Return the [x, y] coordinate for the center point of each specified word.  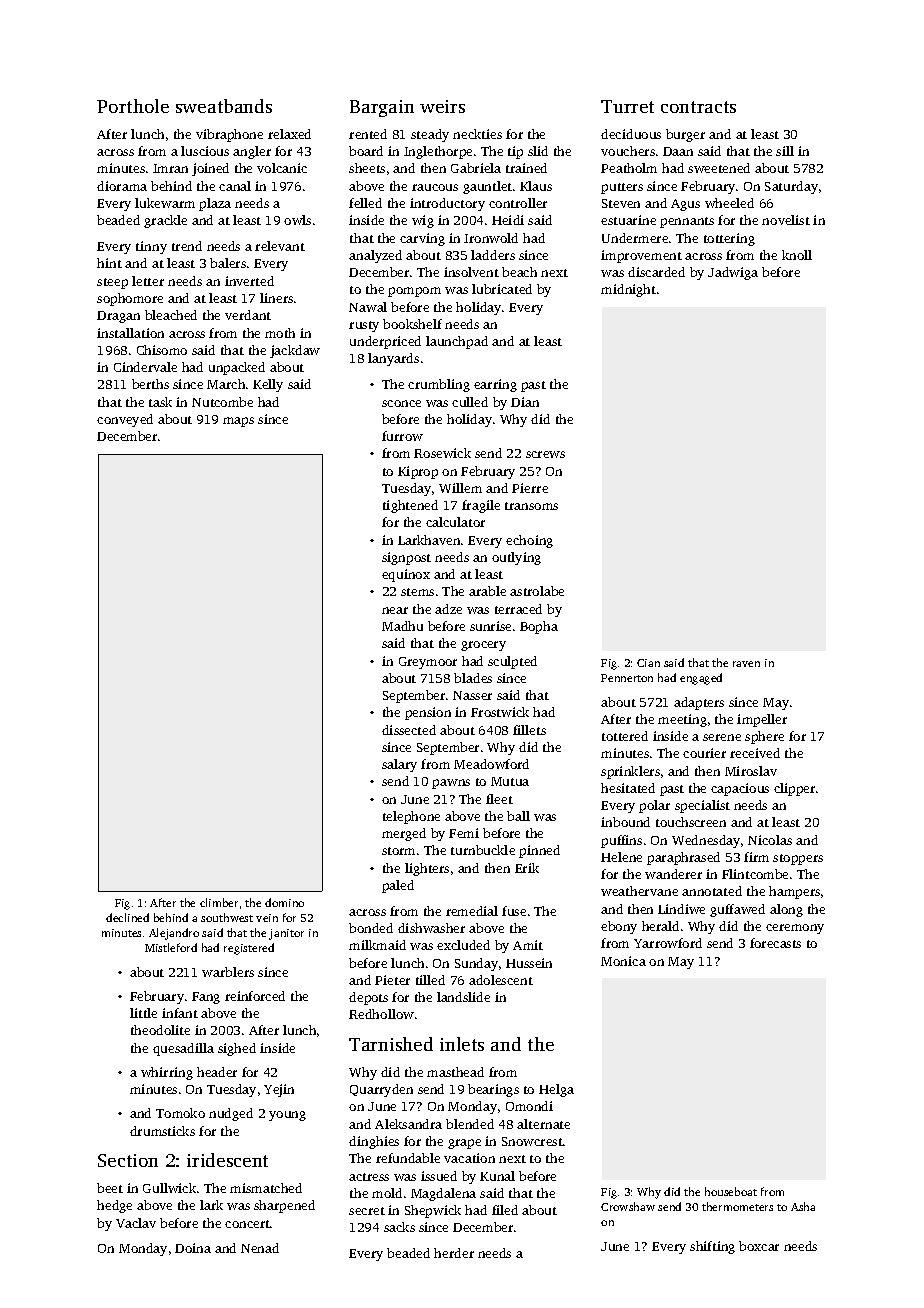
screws [545, 454]
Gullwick [169, 1188]
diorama [122, 186]
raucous [435, 187]
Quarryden [381, 1090]
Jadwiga [733, 273]
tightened [410, 506]
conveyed [125, 420]
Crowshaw [628, 1206]
